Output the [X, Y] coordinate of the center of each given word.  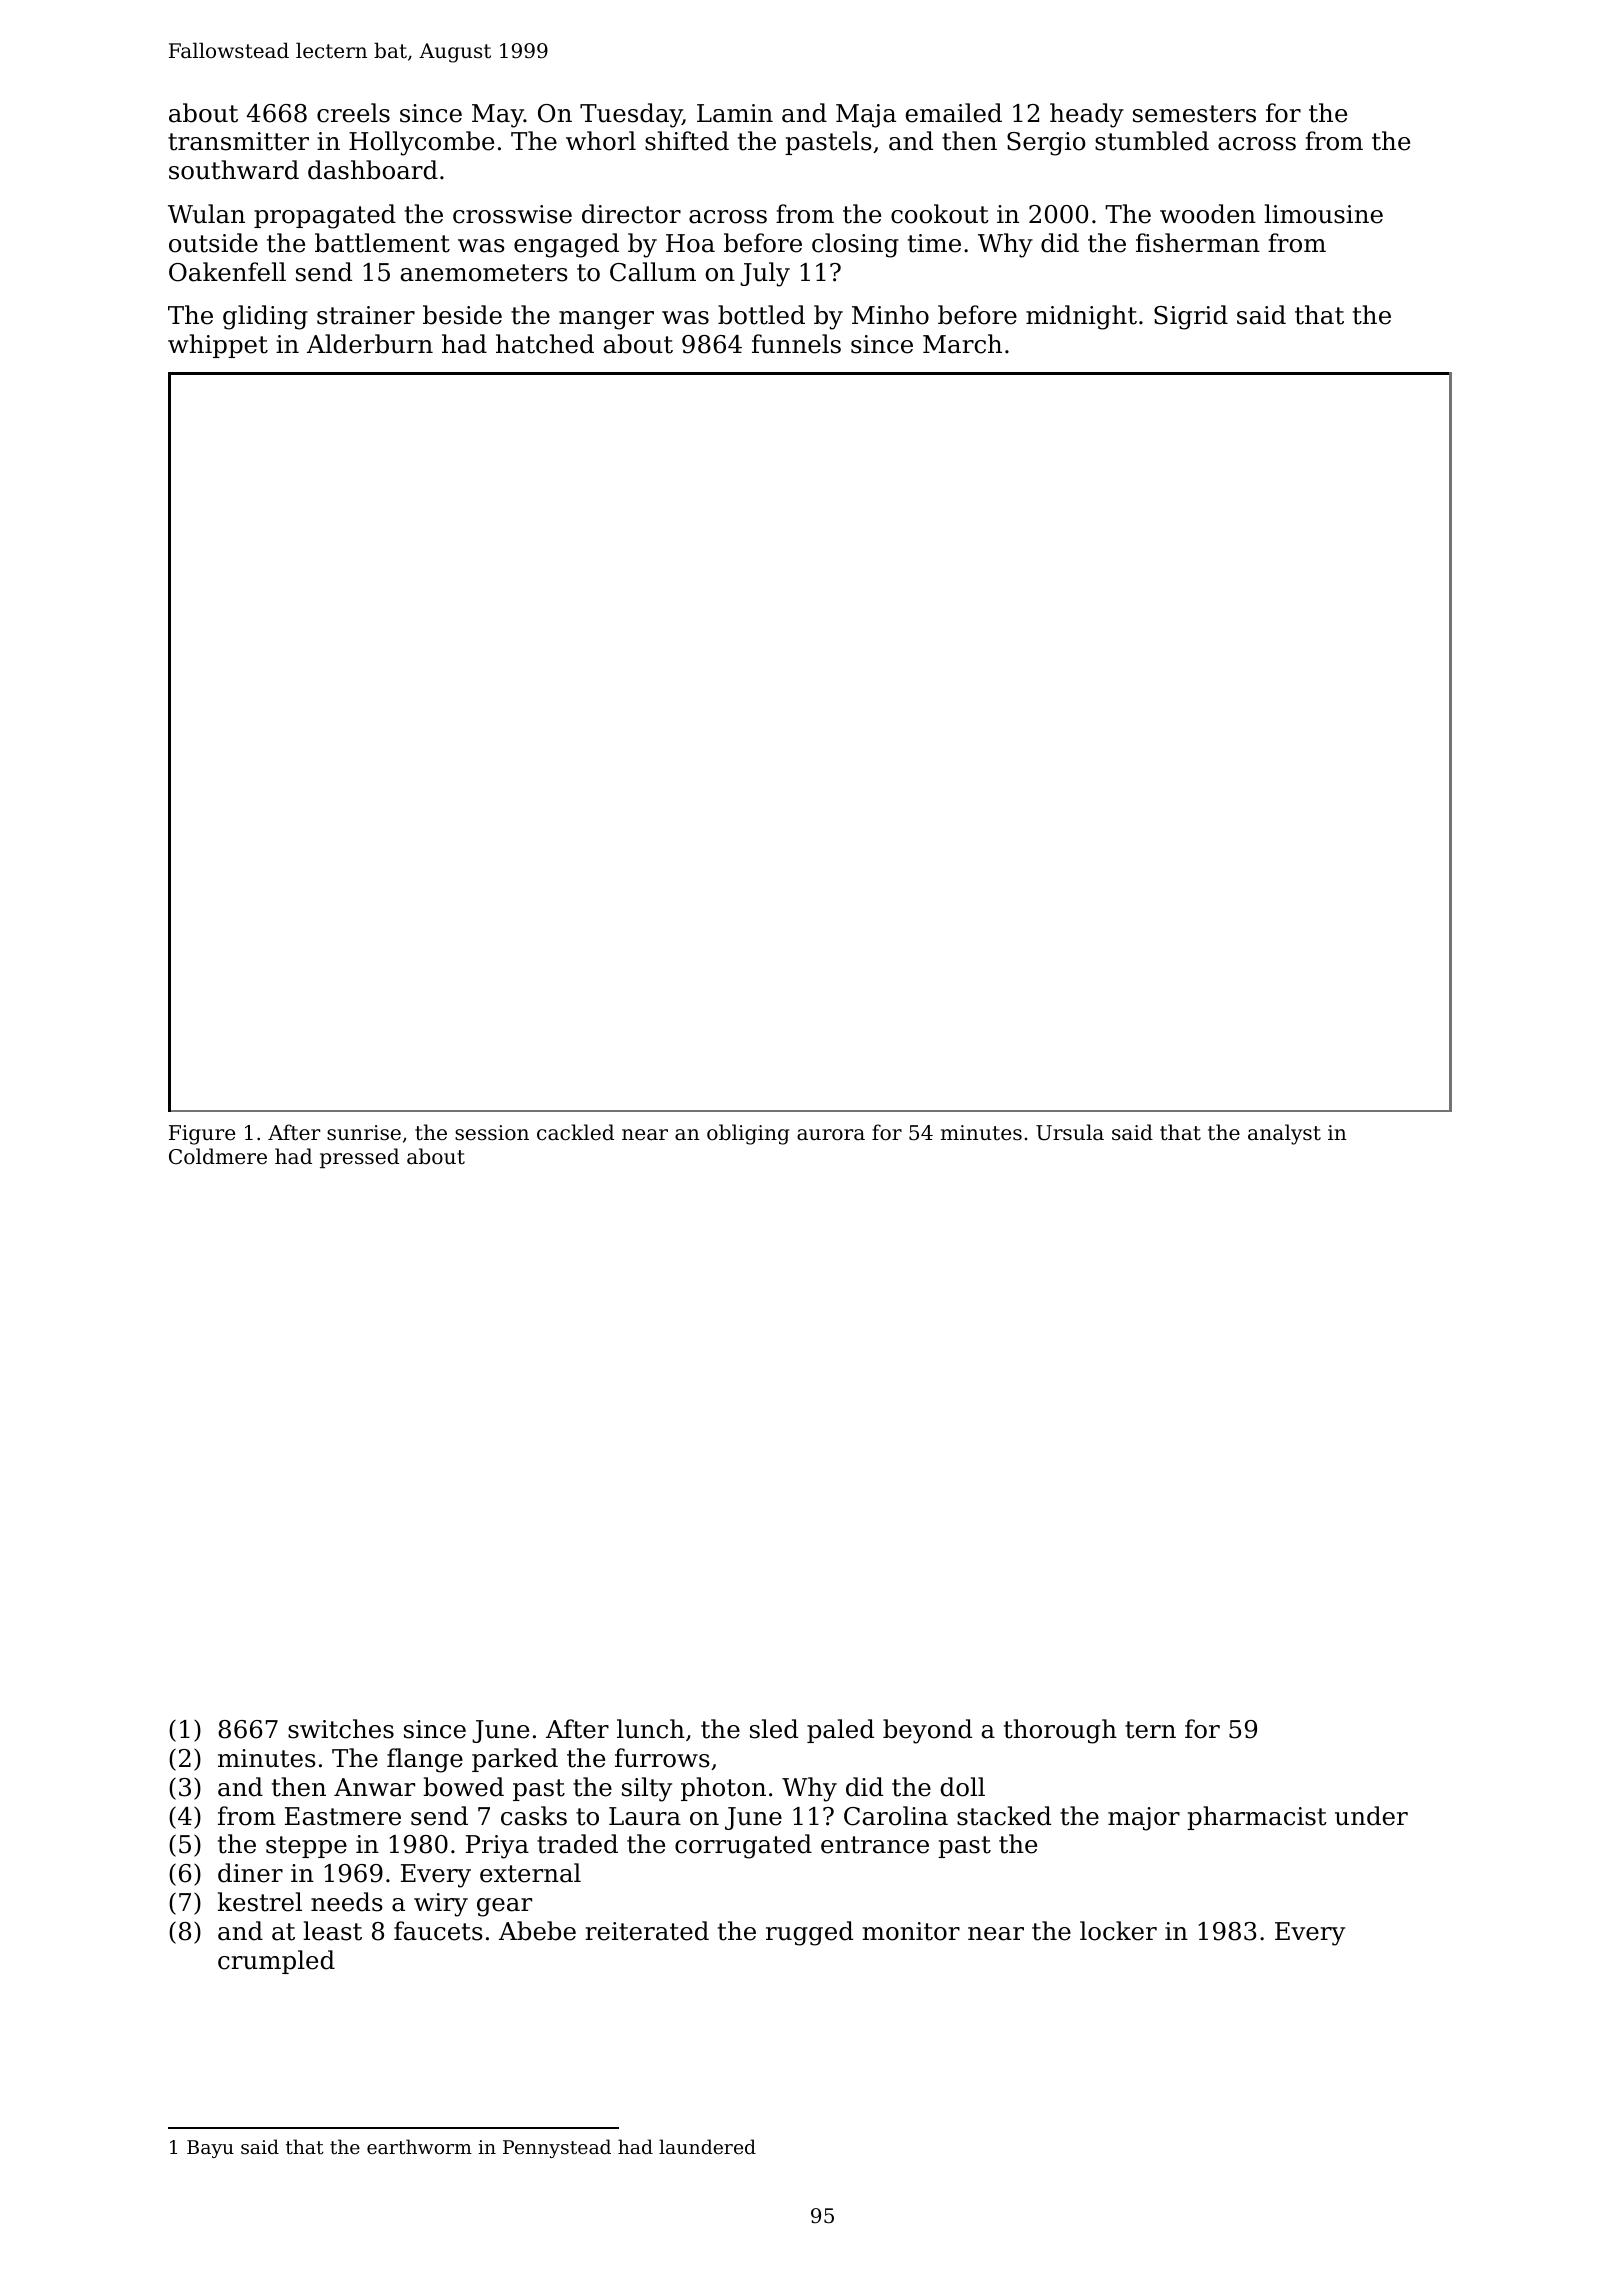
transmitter [238, 141]
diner [250, 1873]
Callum [653, 272]
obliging [748, 1134]
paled [840, 1731]
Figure [202, 1135]
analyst [1284, 1134]
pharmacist [1257, 1818]
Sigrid [1191, 317]
